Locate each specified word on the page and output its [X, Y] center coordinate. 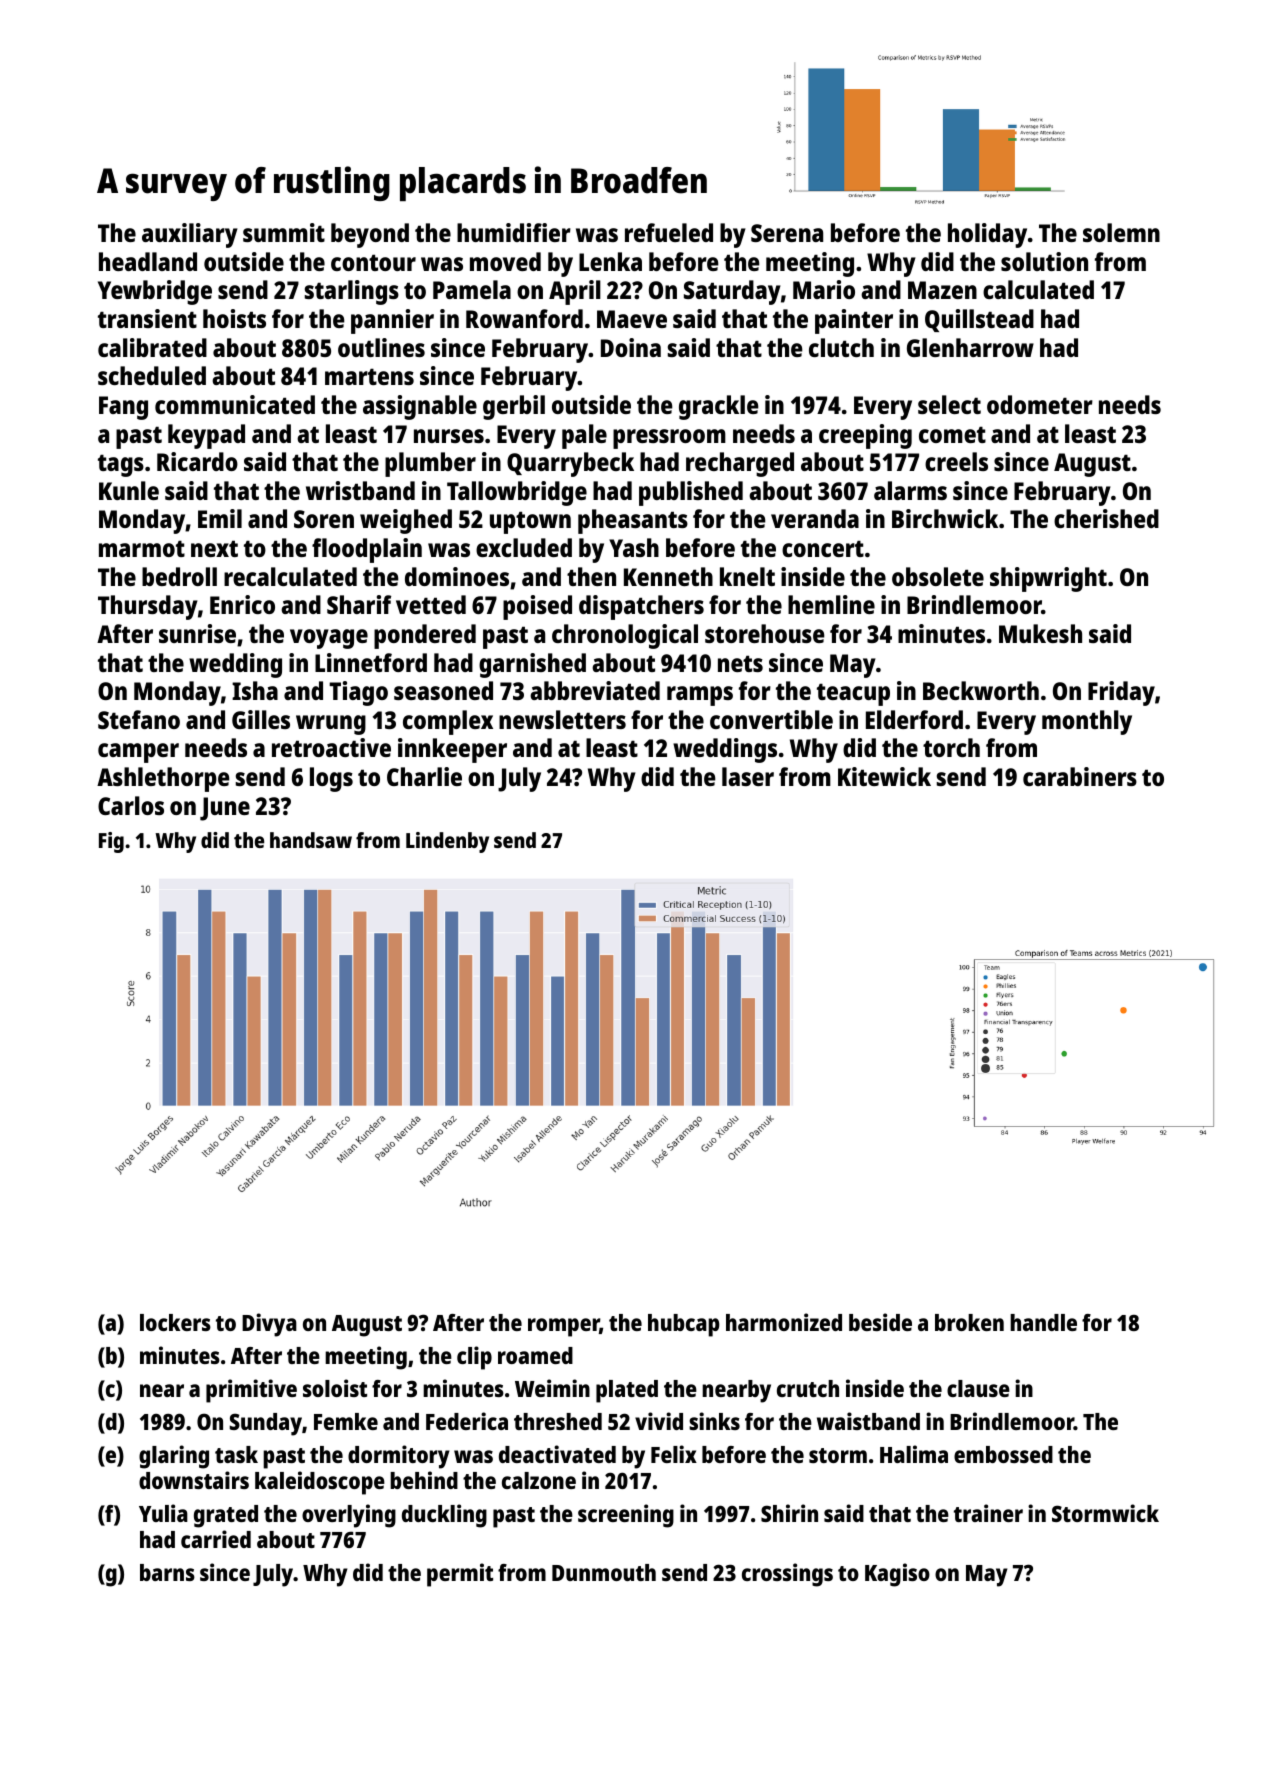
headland [148, 261]
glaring [174, 1457]
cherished [1106, 518]
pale [584, 436]
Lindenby [447, 842]
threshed [558, 1421]
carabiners [1080, 776]
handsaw [311, 840]
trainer [988, 1513]
